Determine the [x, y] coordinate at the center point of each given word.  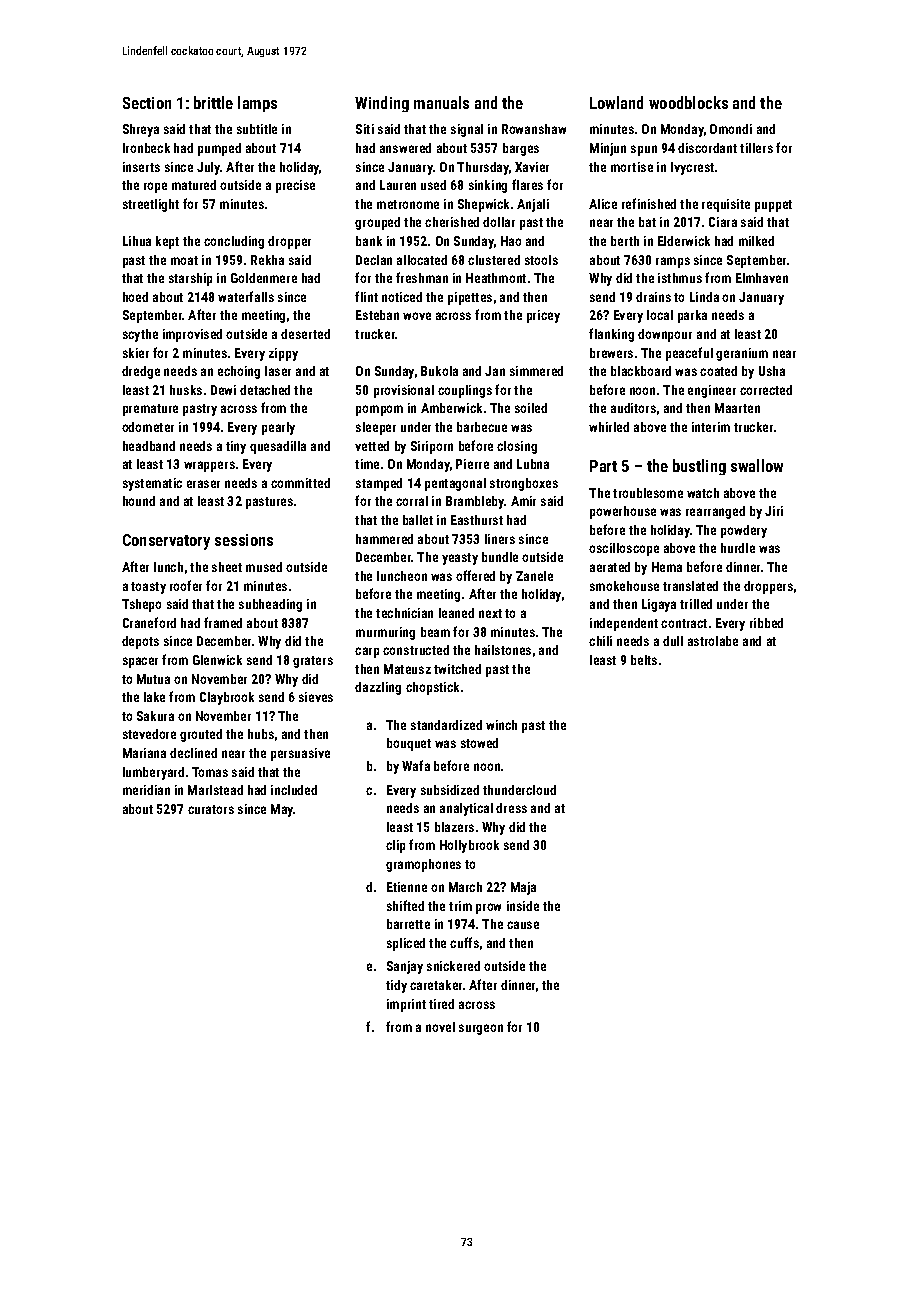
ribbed [766, 623]
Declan [374, 260]
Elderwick [684, 241]
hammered [384, 539]
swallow [757, 465]
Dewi [223, 390]
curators [211, 809]
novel [440, 1027]
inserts [141, 167]
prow [488, 908]
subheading [270, 605]
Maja [523, 888]
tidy [396, 986]
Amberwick [451, 408]
